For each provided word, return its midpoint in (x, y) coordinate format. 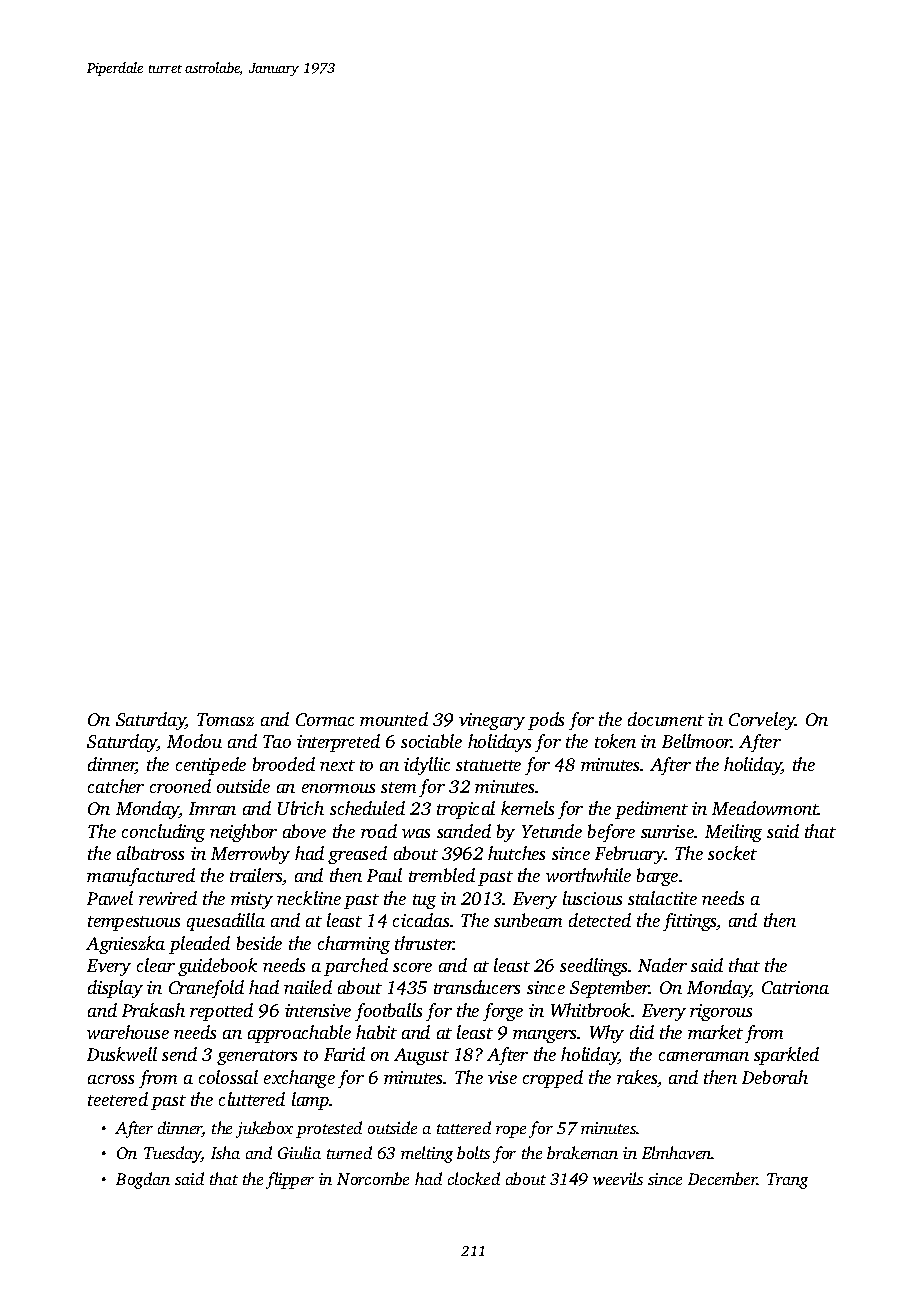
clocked (474, 1178)
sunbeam (528, 920)
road (379, 831)
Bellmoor (696, 741)
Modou (194, 741)
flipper (290, 1180)
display (115, 989)
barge (657, 877)
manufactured (141, 877)
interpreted (338, 743)
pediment (651, 810)
